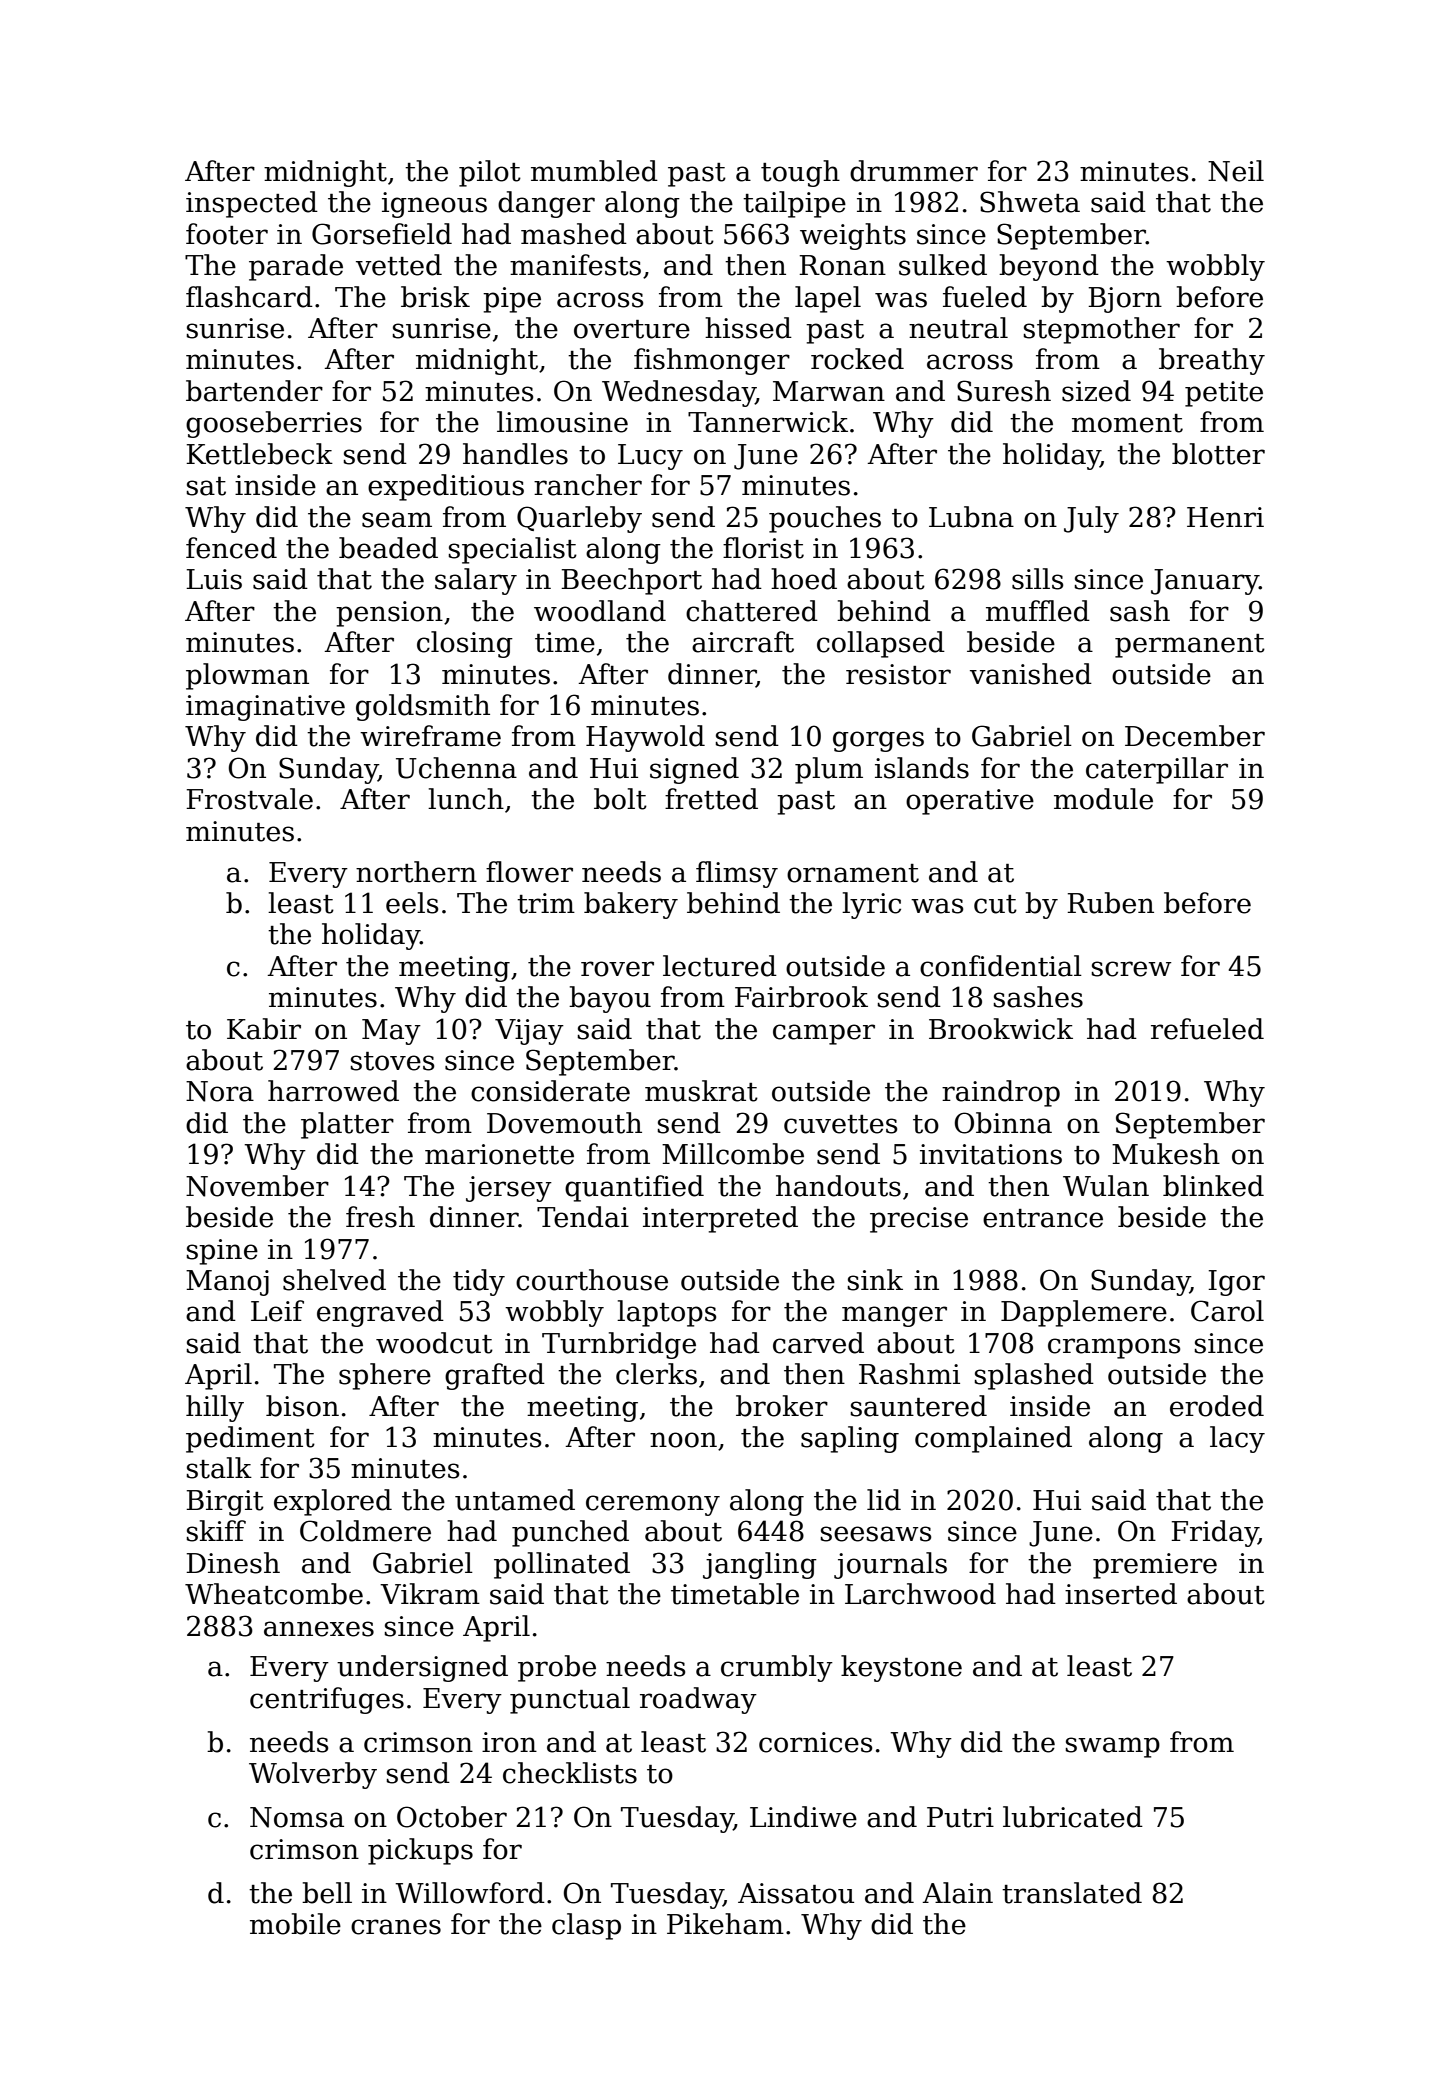 Image resolution: width=1450 pixels, height=2100 pixels. What do you see at coordinates (452, 1817) in the screenshot?
I see `October` at bounding box center [452, 1817].
